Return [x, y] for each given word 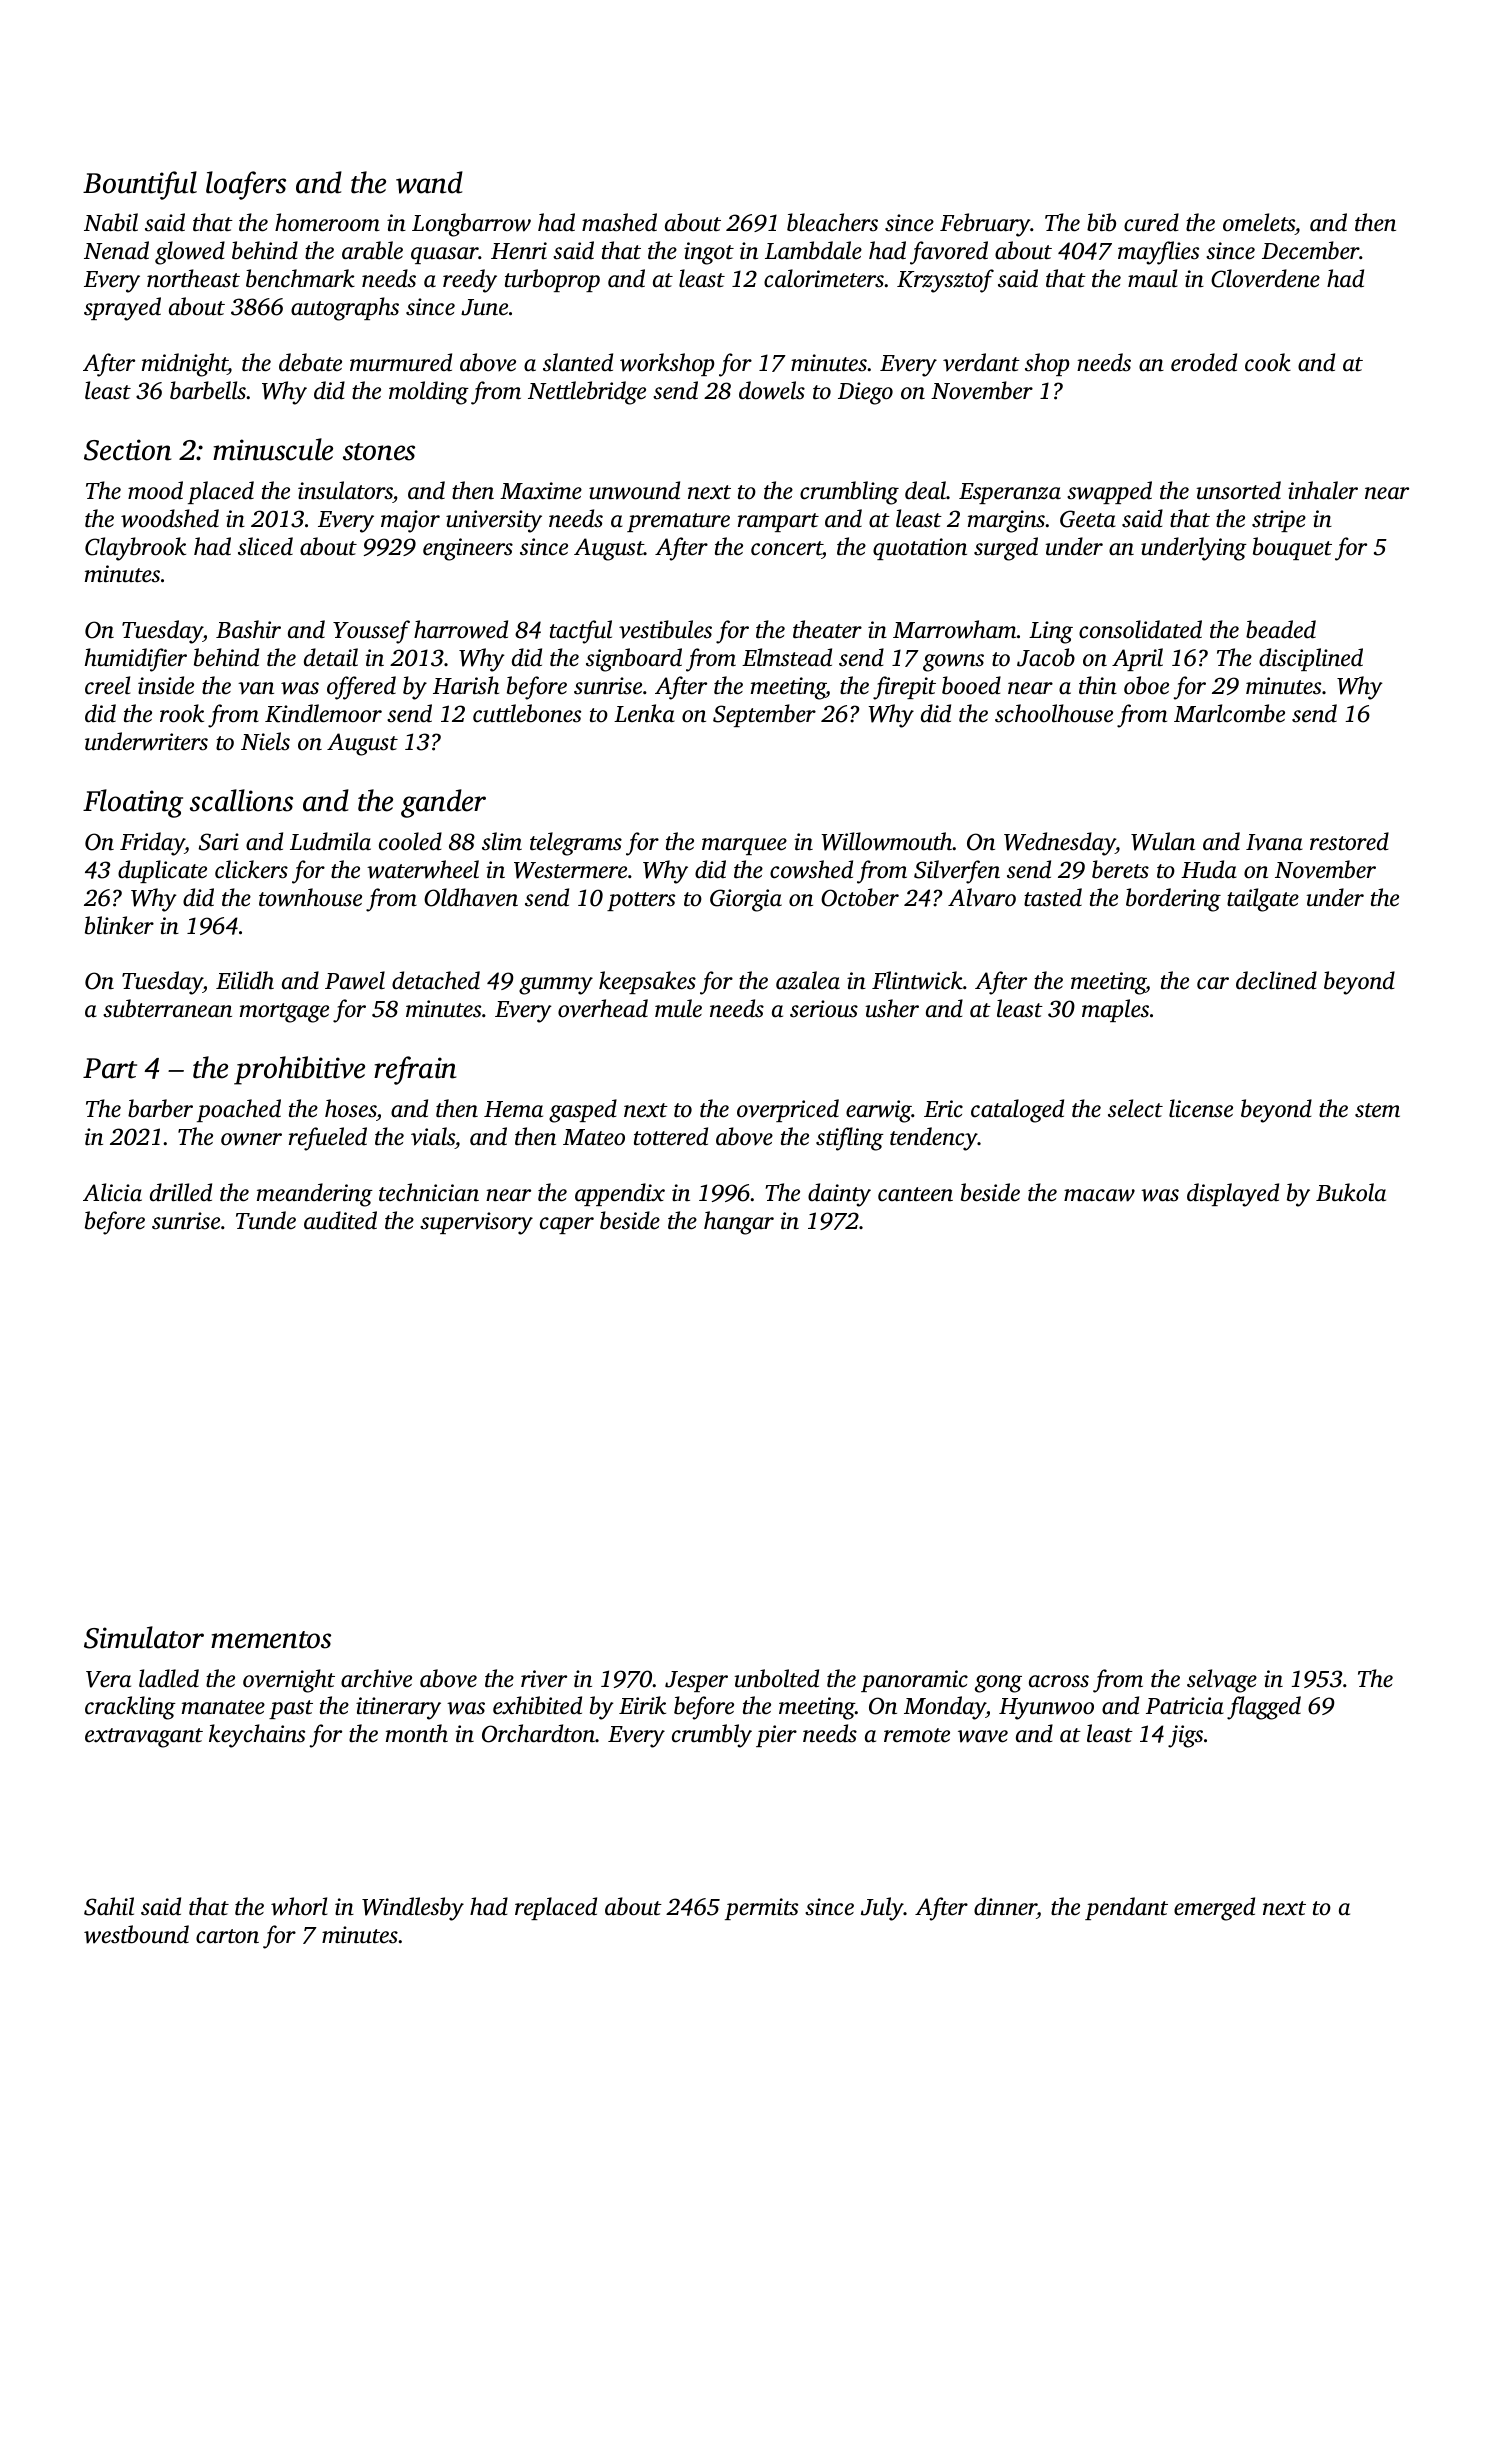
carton [227, 1936]
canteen [915, 1194]
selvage [1222, 1681]
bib [1101, 222]
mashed [619, 222]
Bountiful [140, 185]
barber [160, 1108]
